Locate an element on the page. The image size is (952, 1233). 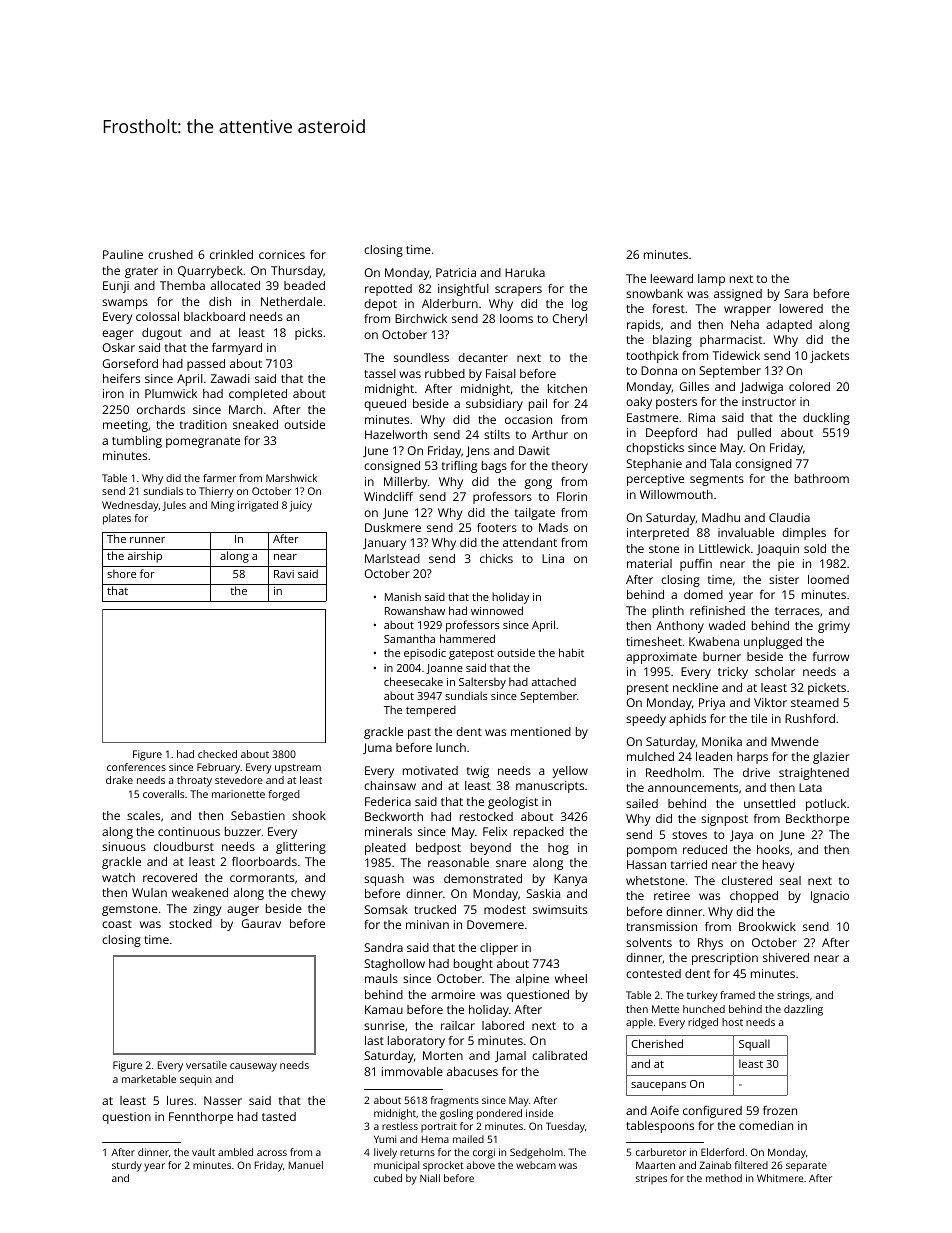
tempered is located at coordinates (431, 711).
